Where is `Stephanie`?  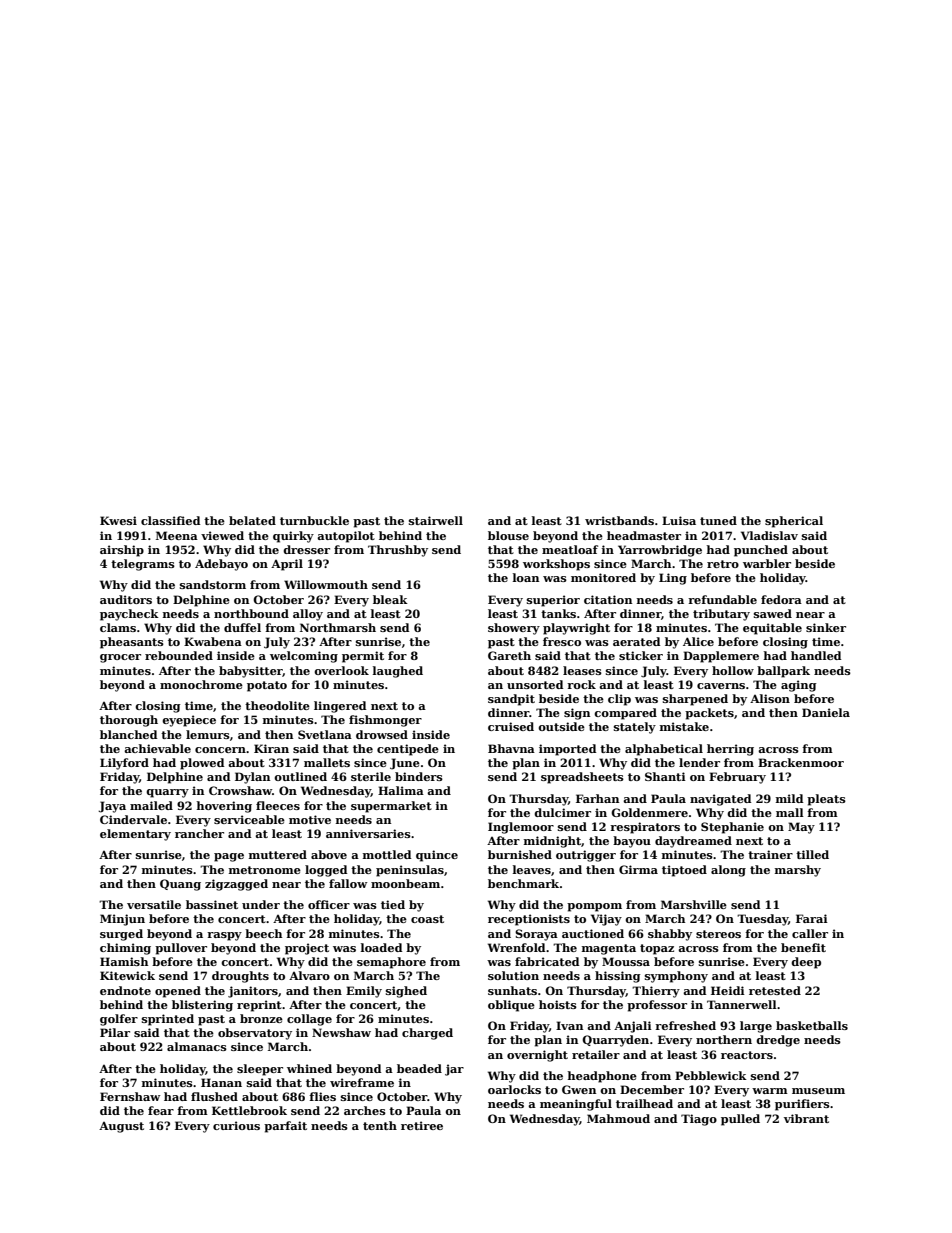 Stephanie is located at coordinates (732, 828).
